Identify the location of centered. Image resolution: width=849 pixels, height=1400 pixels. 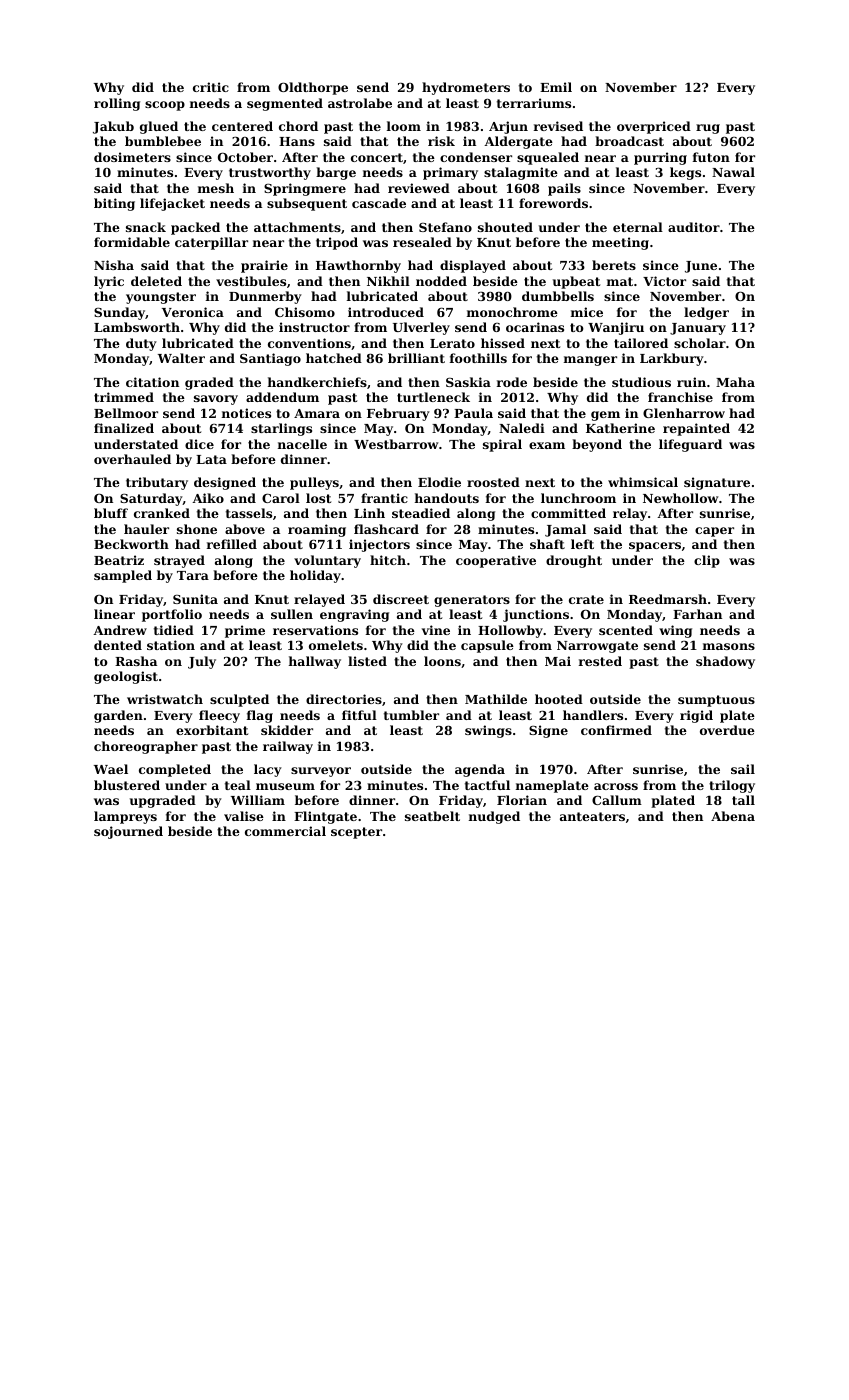
(242, 126).
